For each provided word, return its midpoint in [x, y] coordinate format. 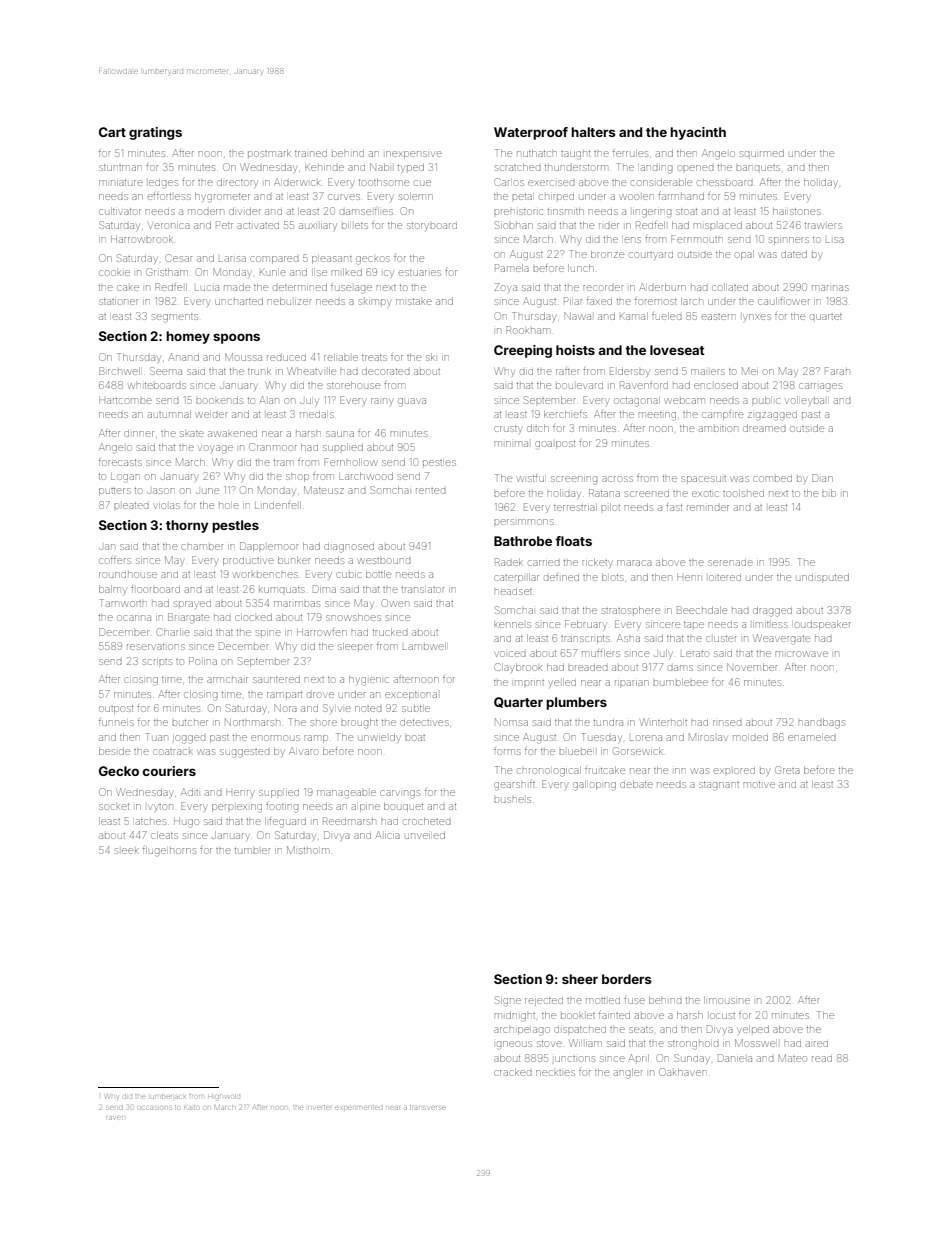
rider [609, 226]
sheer [580, 979]
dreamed [764, 428]
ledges [163, 184]
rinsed [727, 723]
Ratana [604, 493]
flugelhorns [169, 852]
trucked [390, 632]
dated [794, 254]
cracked [513, 1072]
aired [817, 1044]
